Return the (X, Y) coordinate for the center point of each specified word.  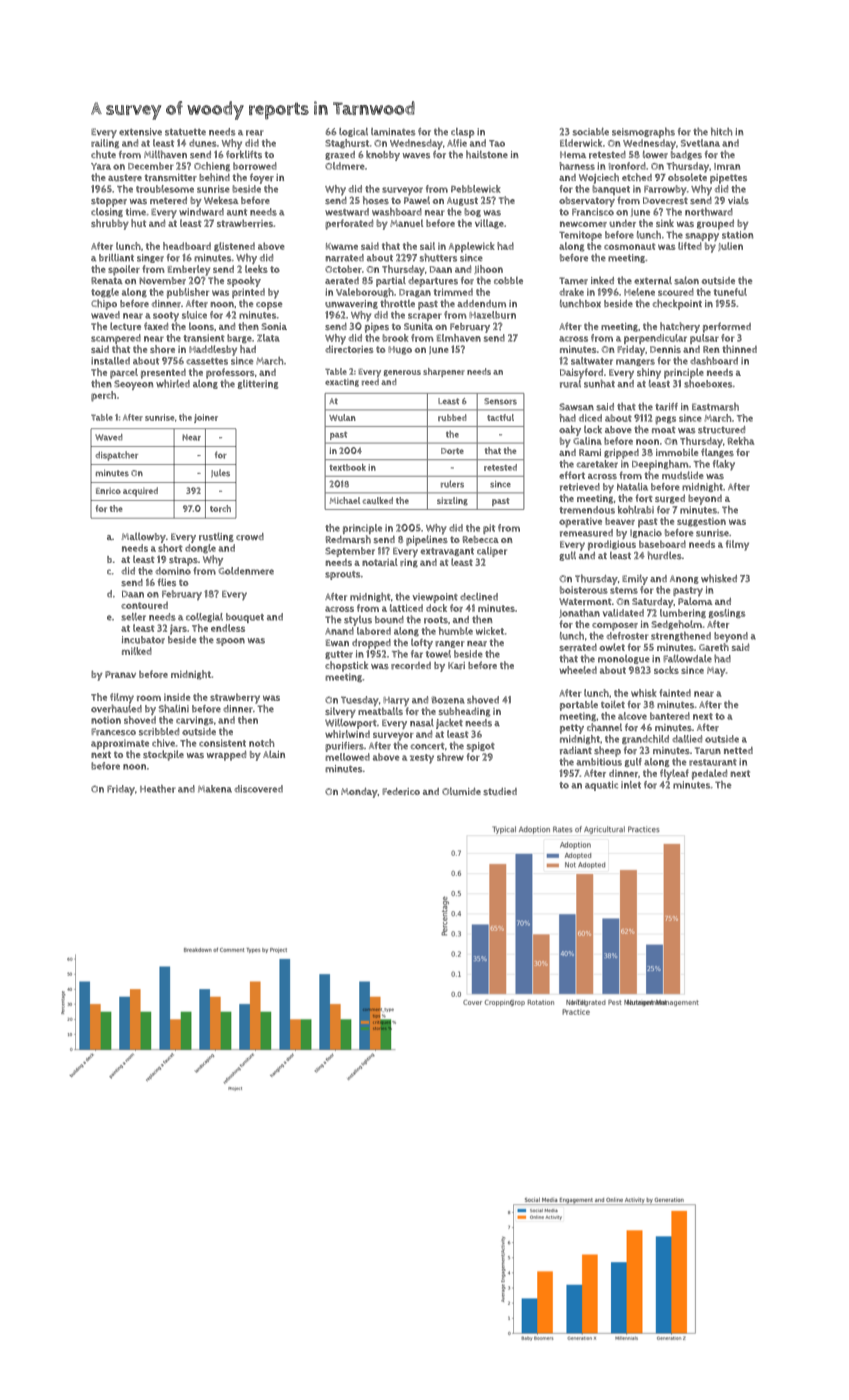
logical (353, 132)
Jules (220, 473)
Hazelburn (492, 315)
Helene (639, 292)
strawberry (235, 698)
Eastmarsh (715, 406)
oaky (570, 430)
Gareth (714, 647)
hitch (721, 131)
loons (201, 326)
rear (255, 133)
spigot (481, 747)
